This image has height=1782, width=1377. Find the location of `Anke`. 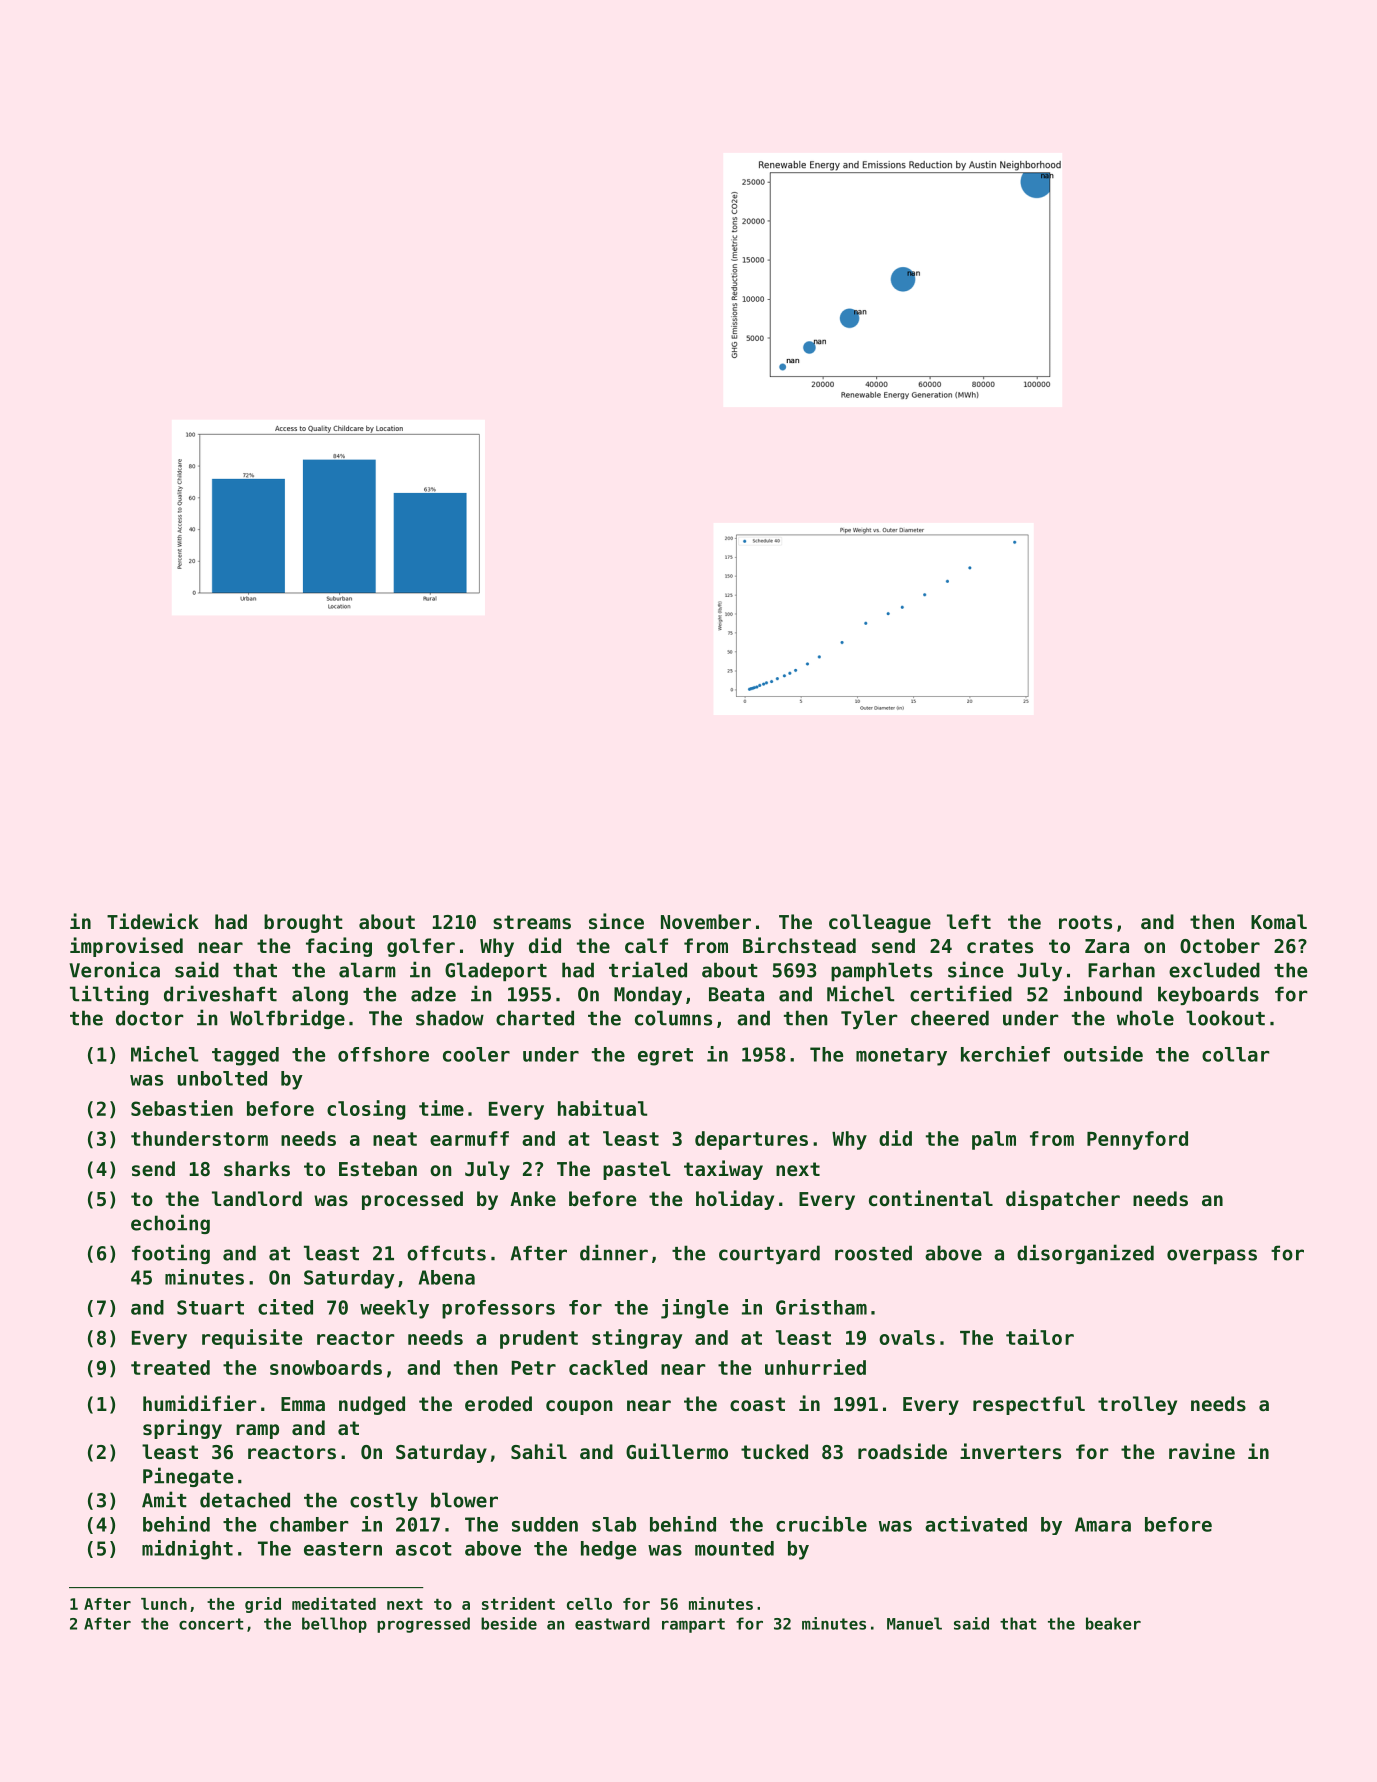

Anke is located at coordinates (533, 1198).
